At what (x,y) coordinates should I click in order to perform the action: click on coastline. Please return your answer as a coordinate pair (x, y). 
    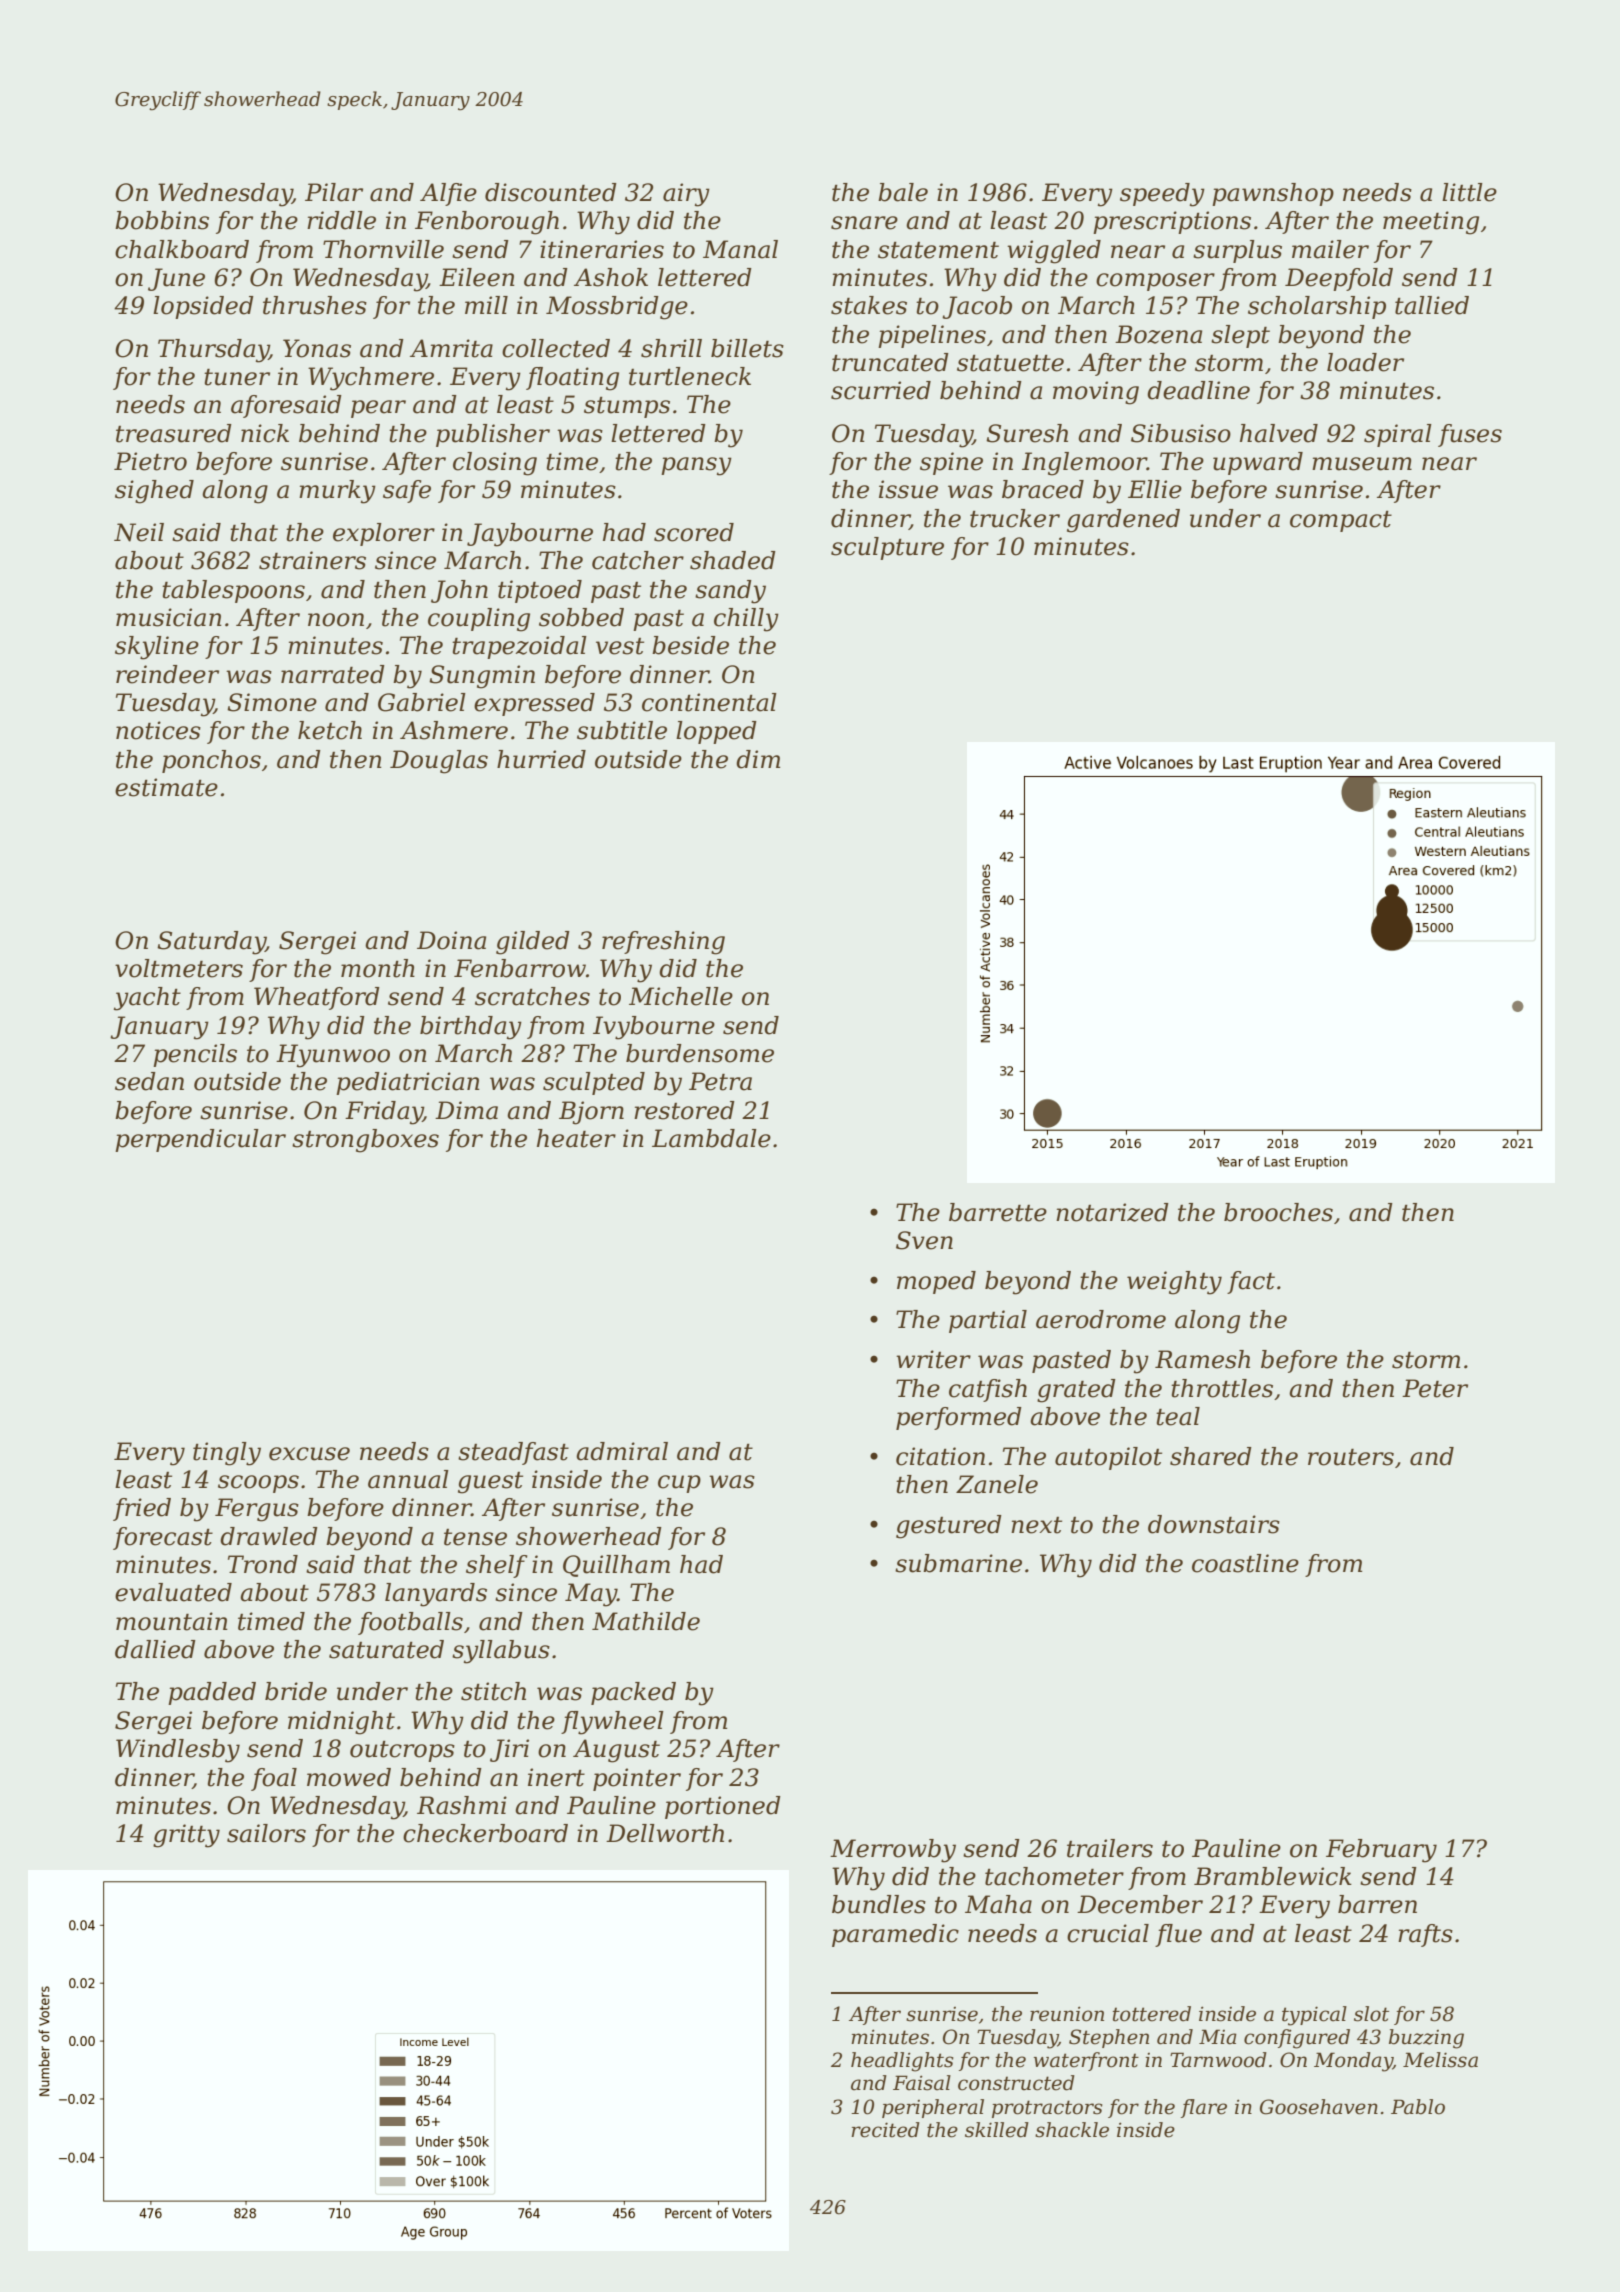
    Looking at the image, I should click on (1245, 1563).
